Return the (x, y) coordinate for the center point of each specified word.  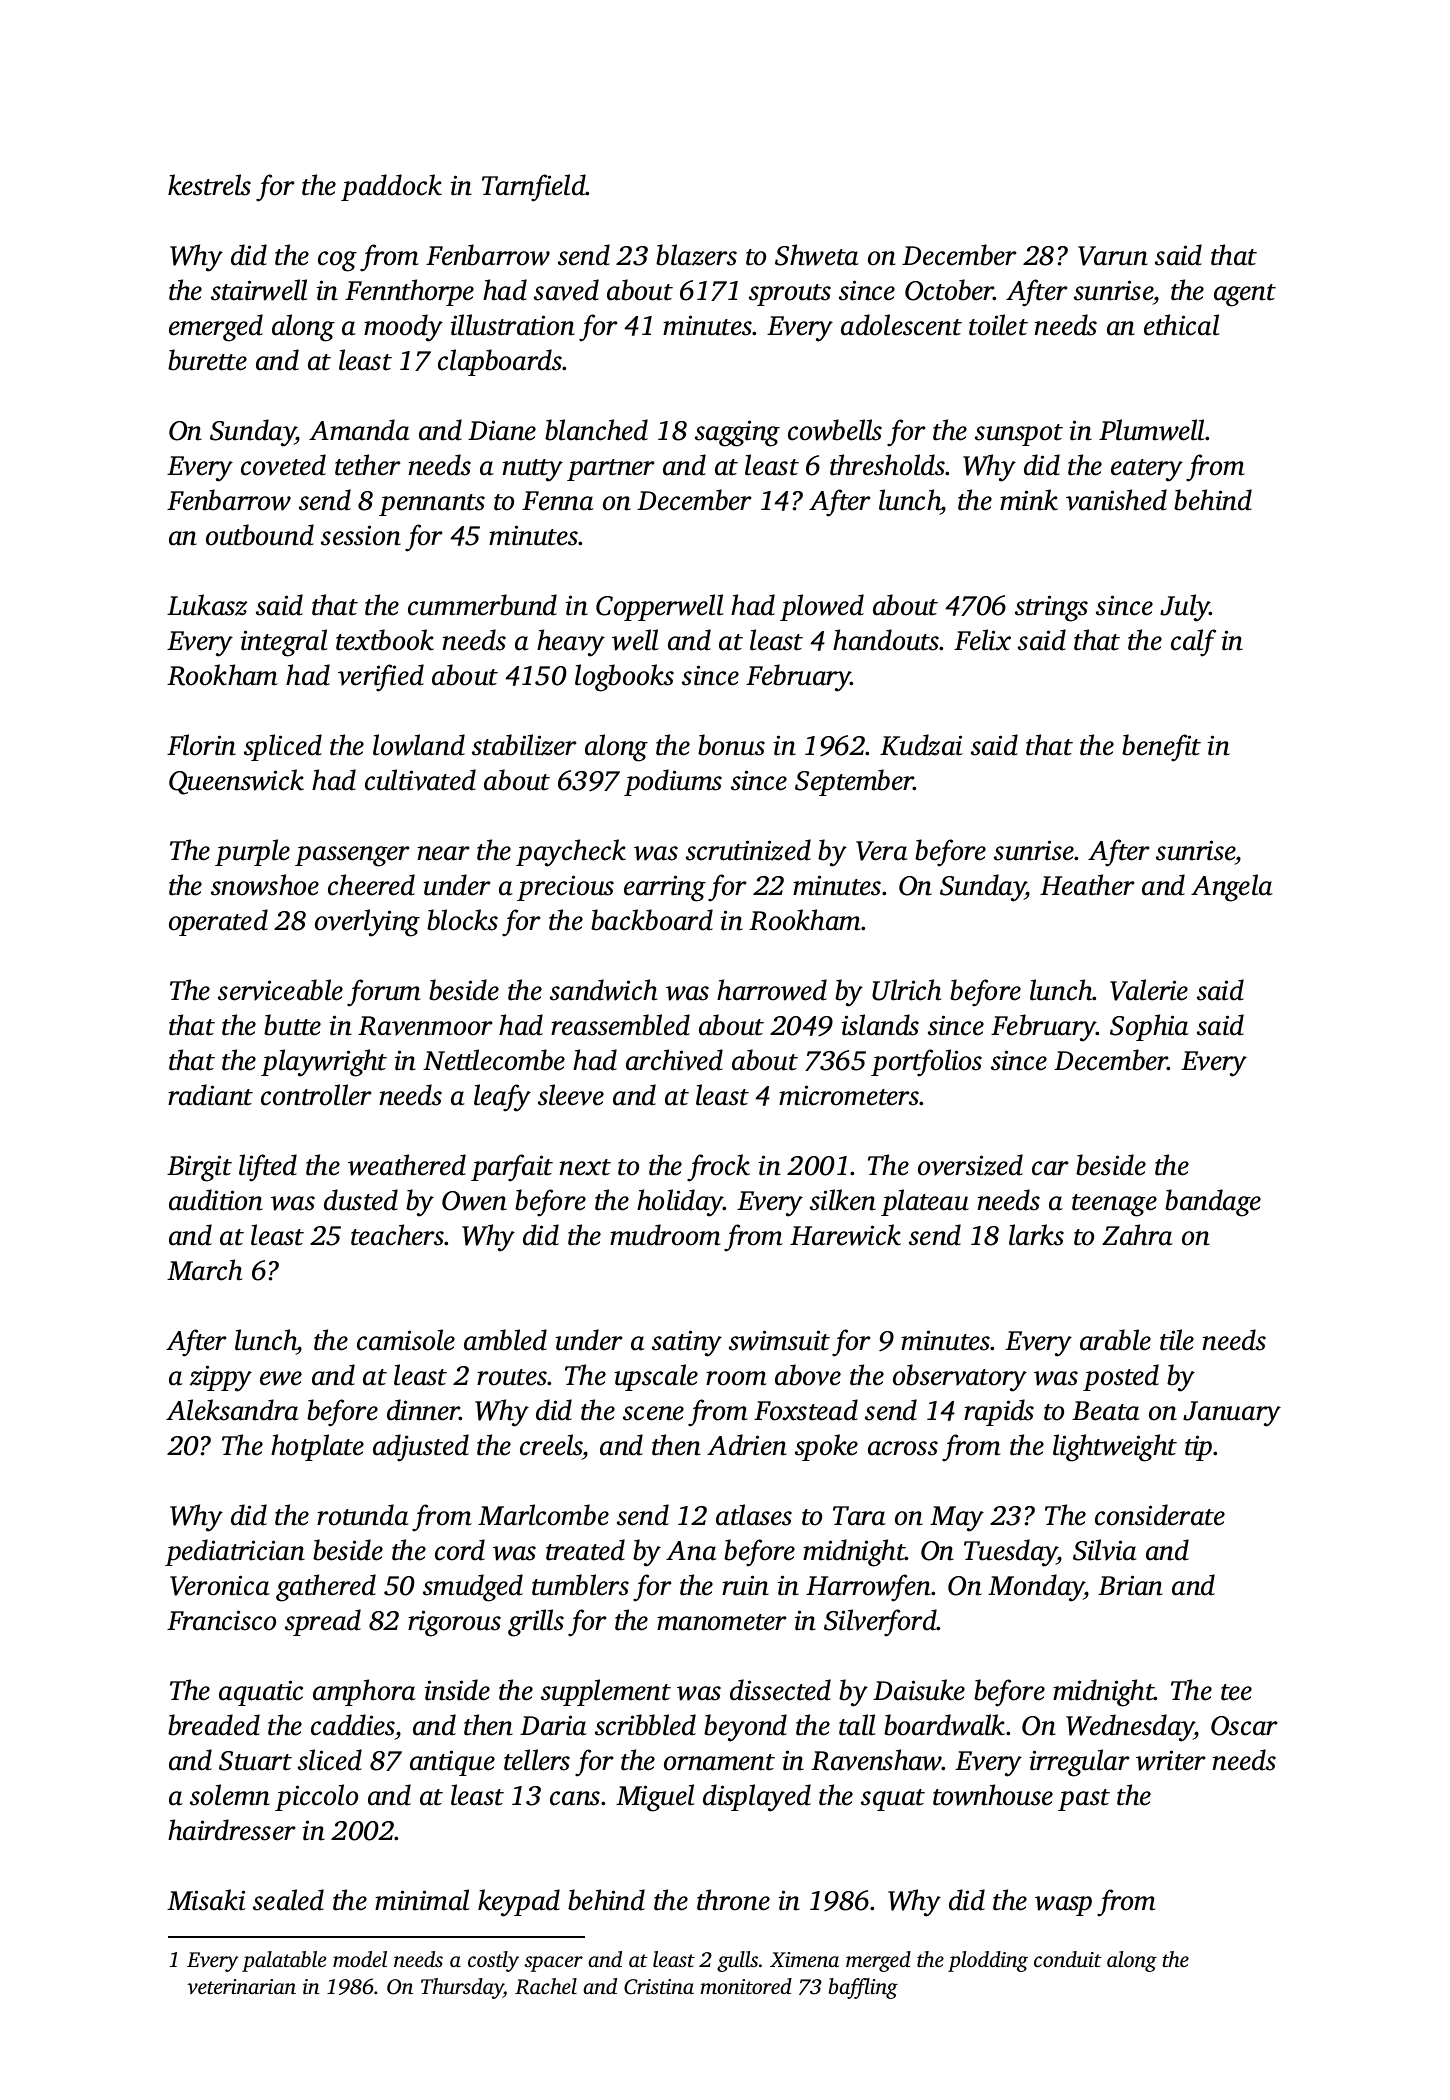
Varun (1113, 256)
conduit (1068, 1959)
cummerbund (482, 605)
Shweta (817, 255)
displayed (757, 1798)
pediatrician (235, 1552)
